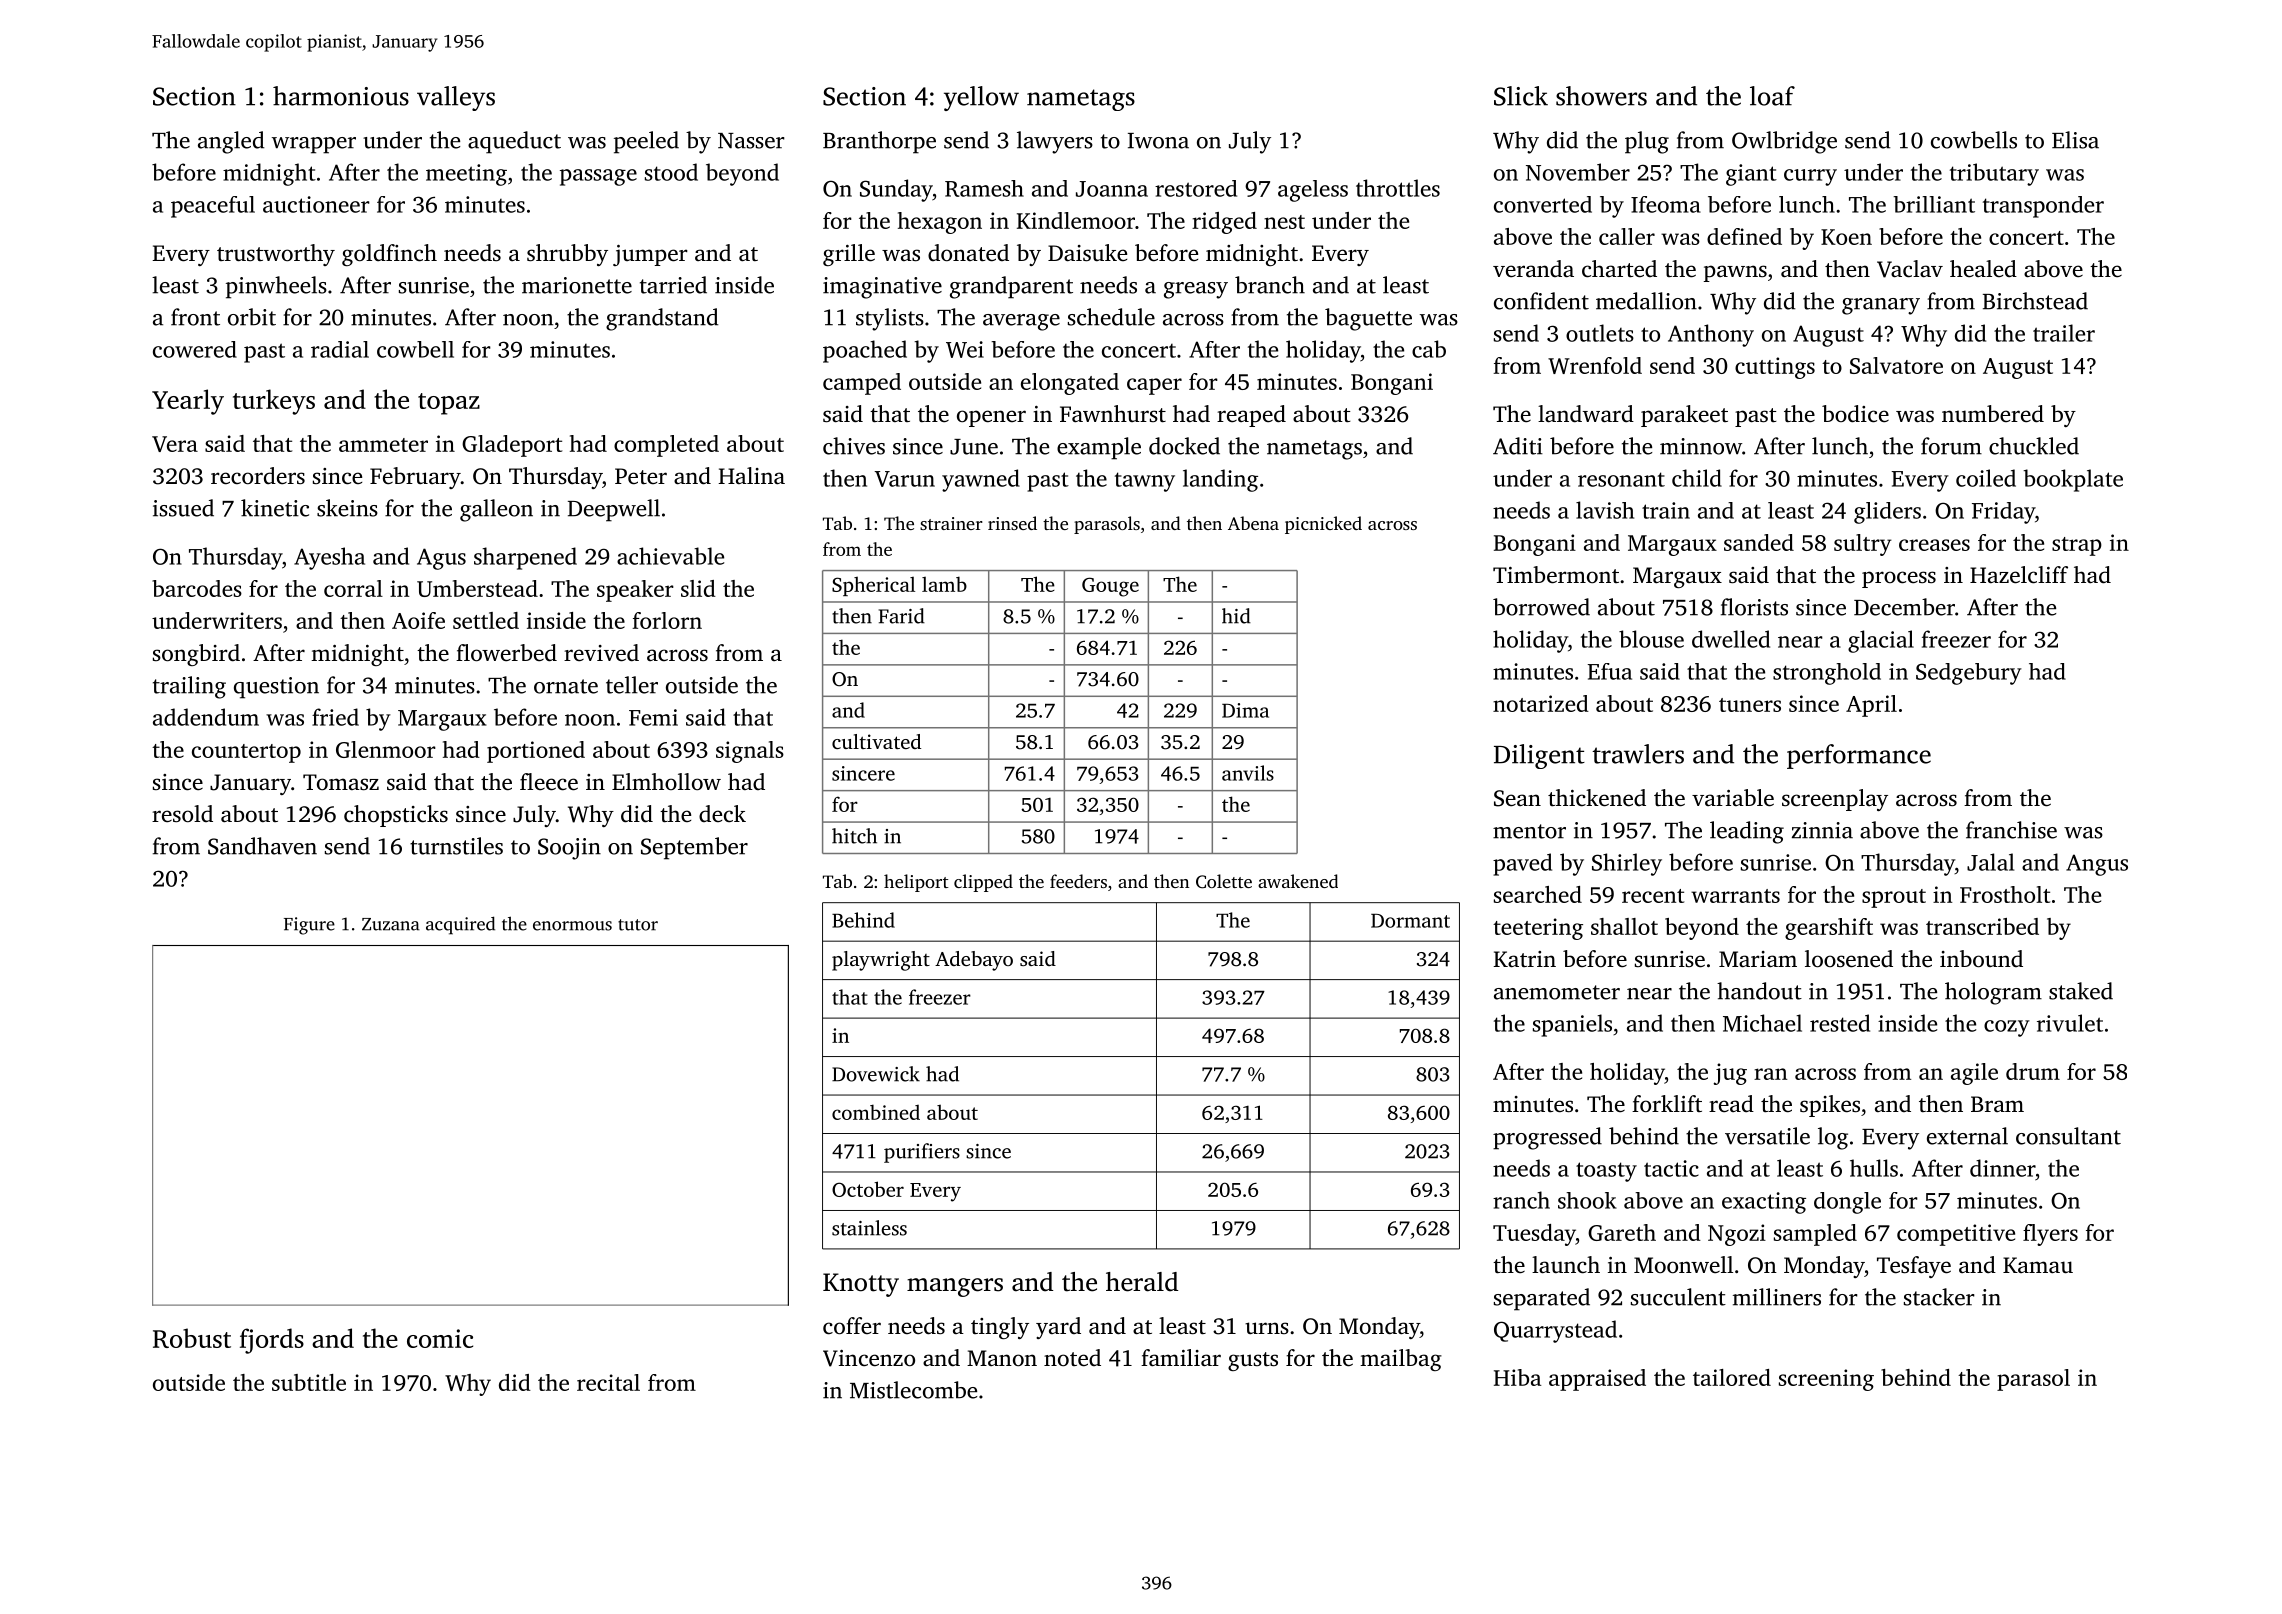 This document has width=2282, height=1614. I want to click on Spherical, so click(873, 586).
